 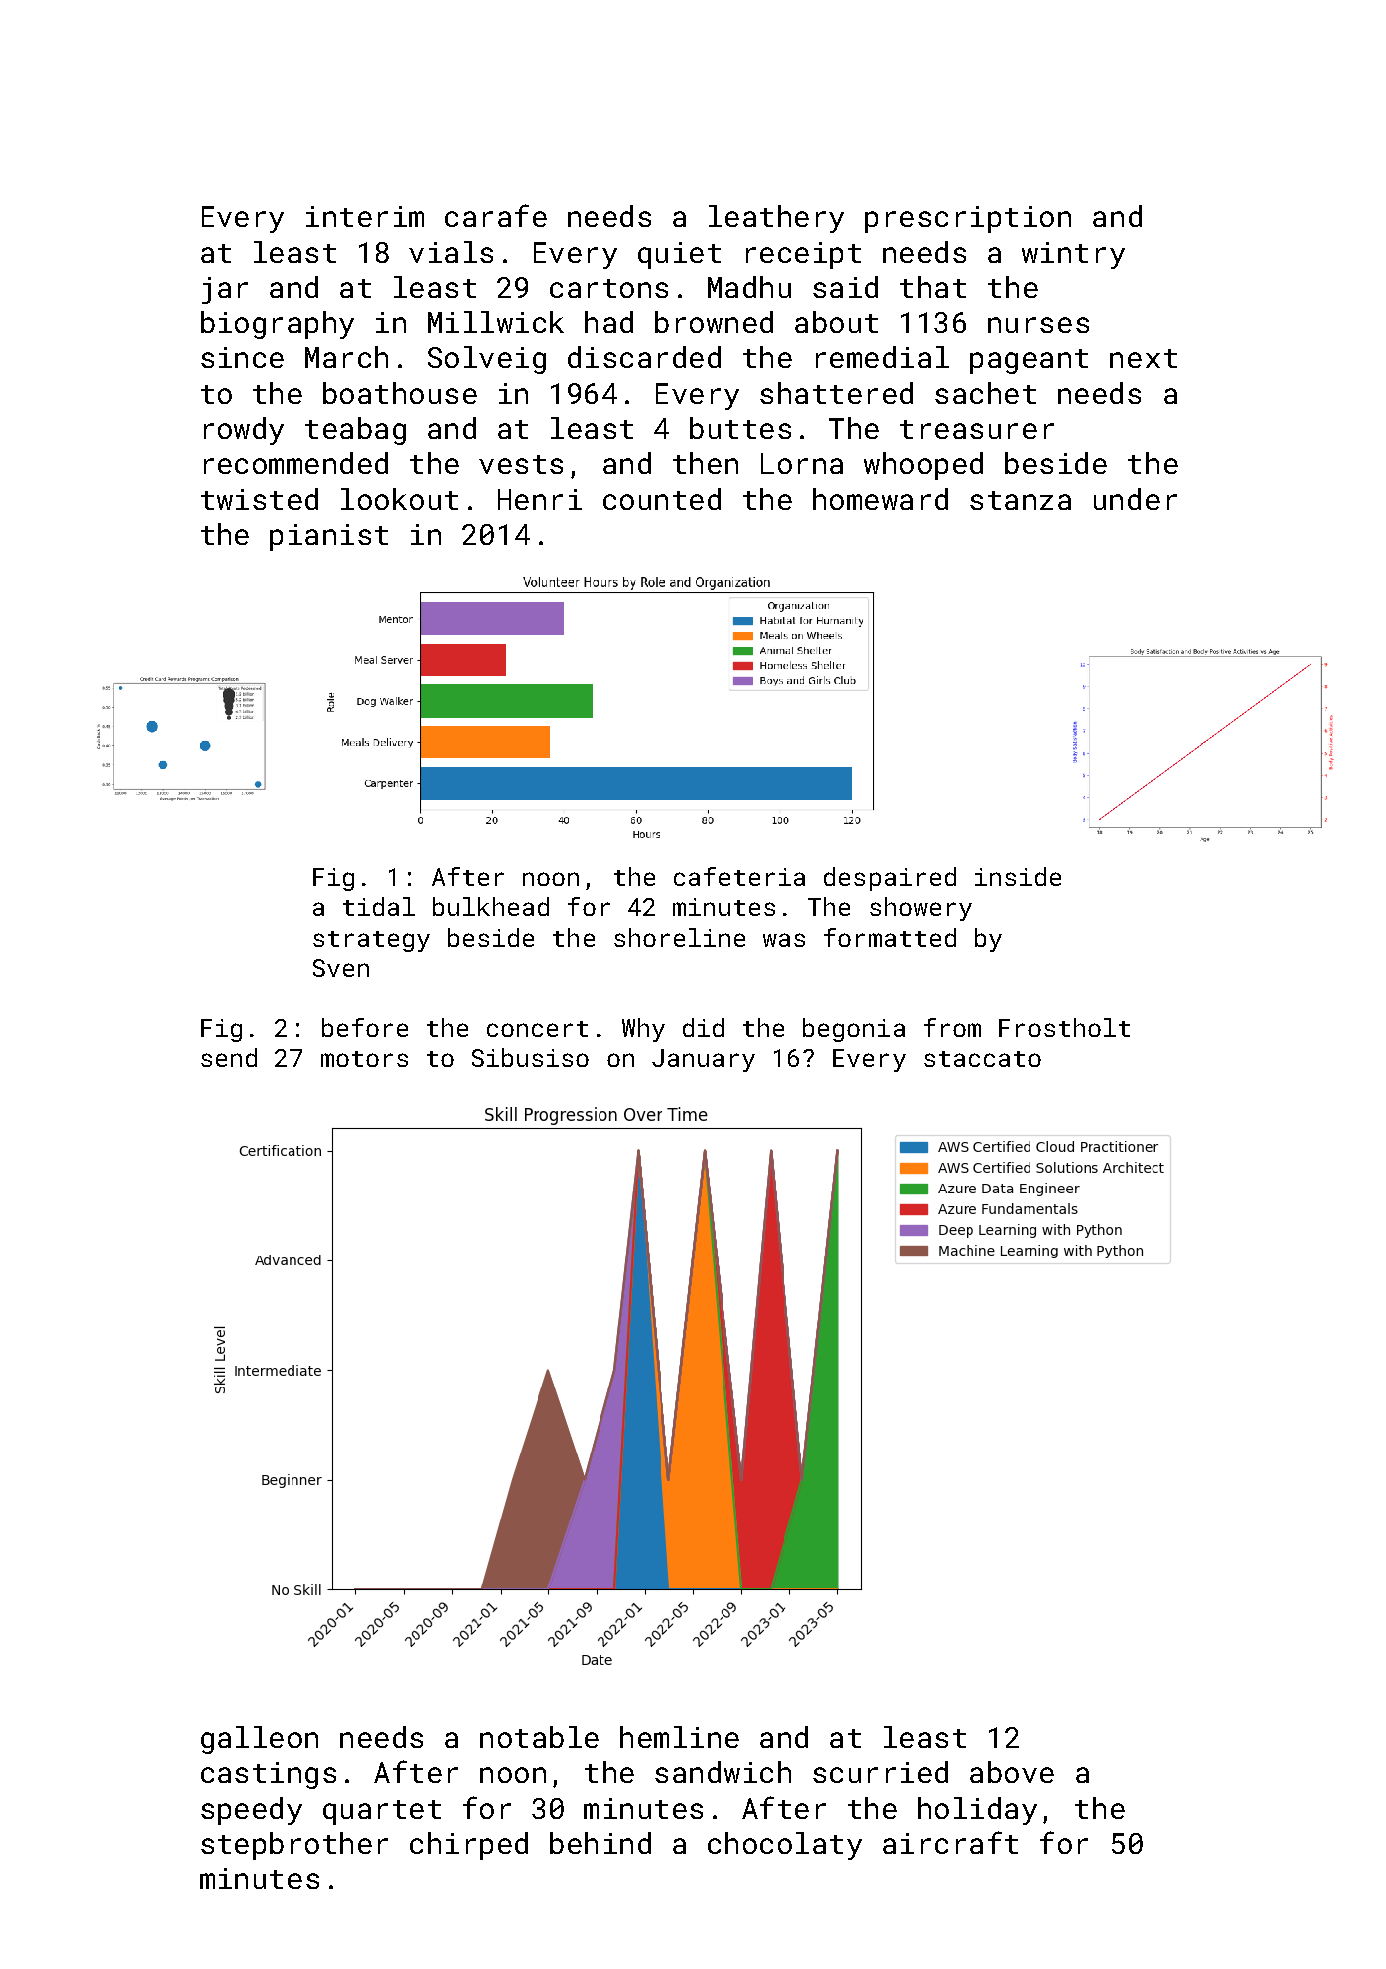 What do you see at coordinates (364, 1059) in the screenshot?
I see `motors` at bounding box center [364, 1059].
